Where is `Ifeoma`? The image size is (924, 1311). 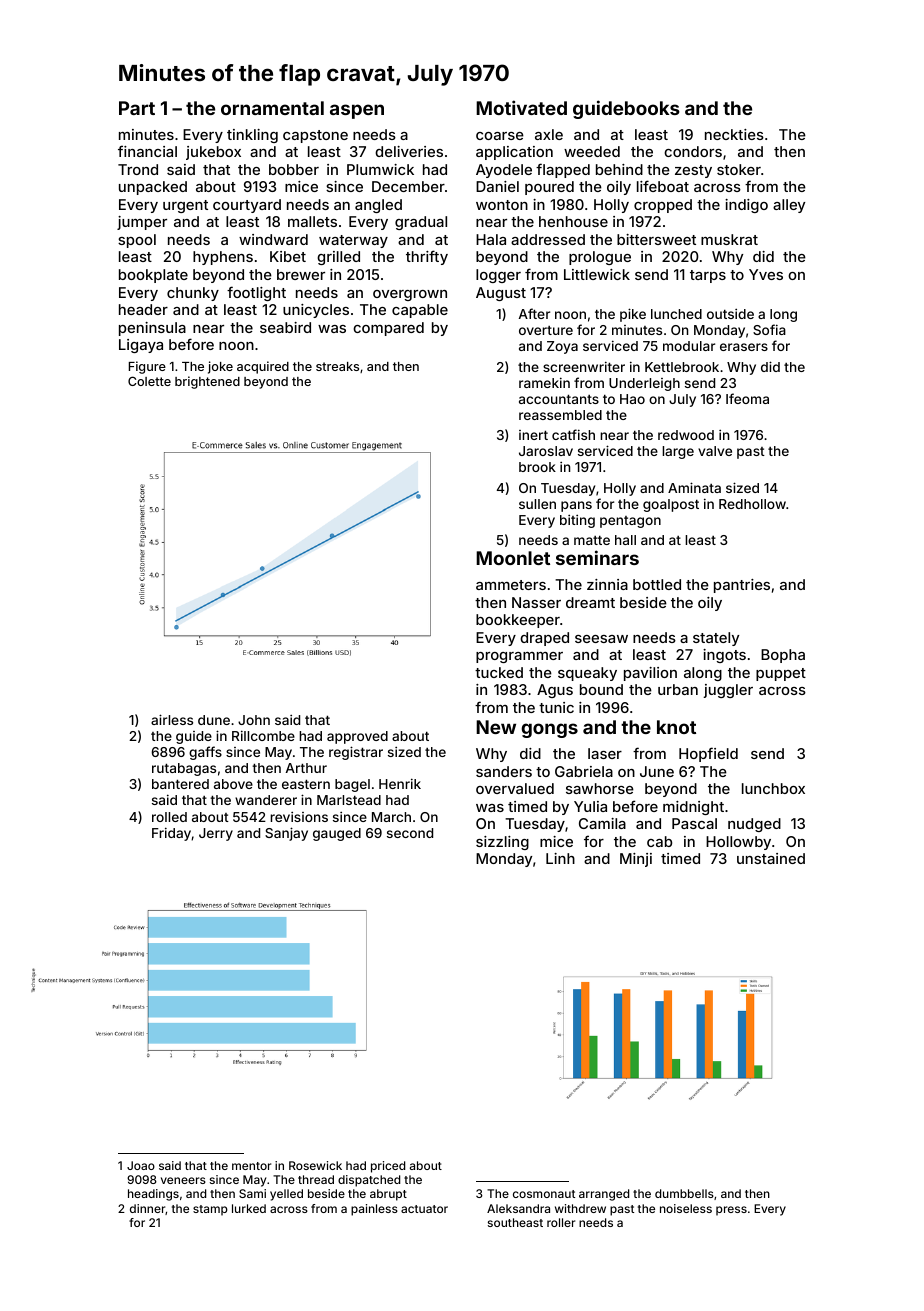
Ifeoma is located at coordinates (747, 398).
